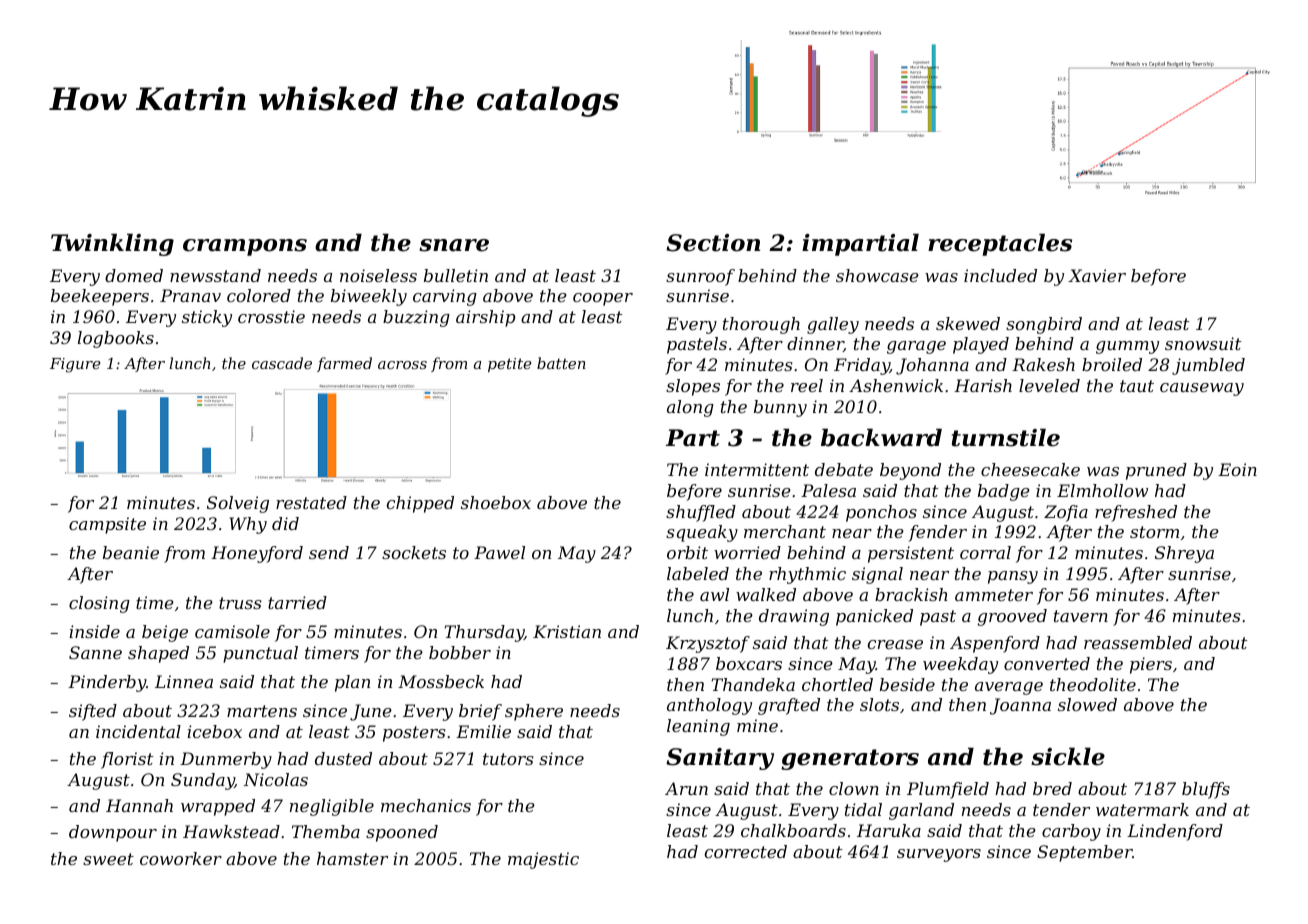 The width and height of the screenshot is (1308, 924). I want to click on beanie, so click(131, 552).
